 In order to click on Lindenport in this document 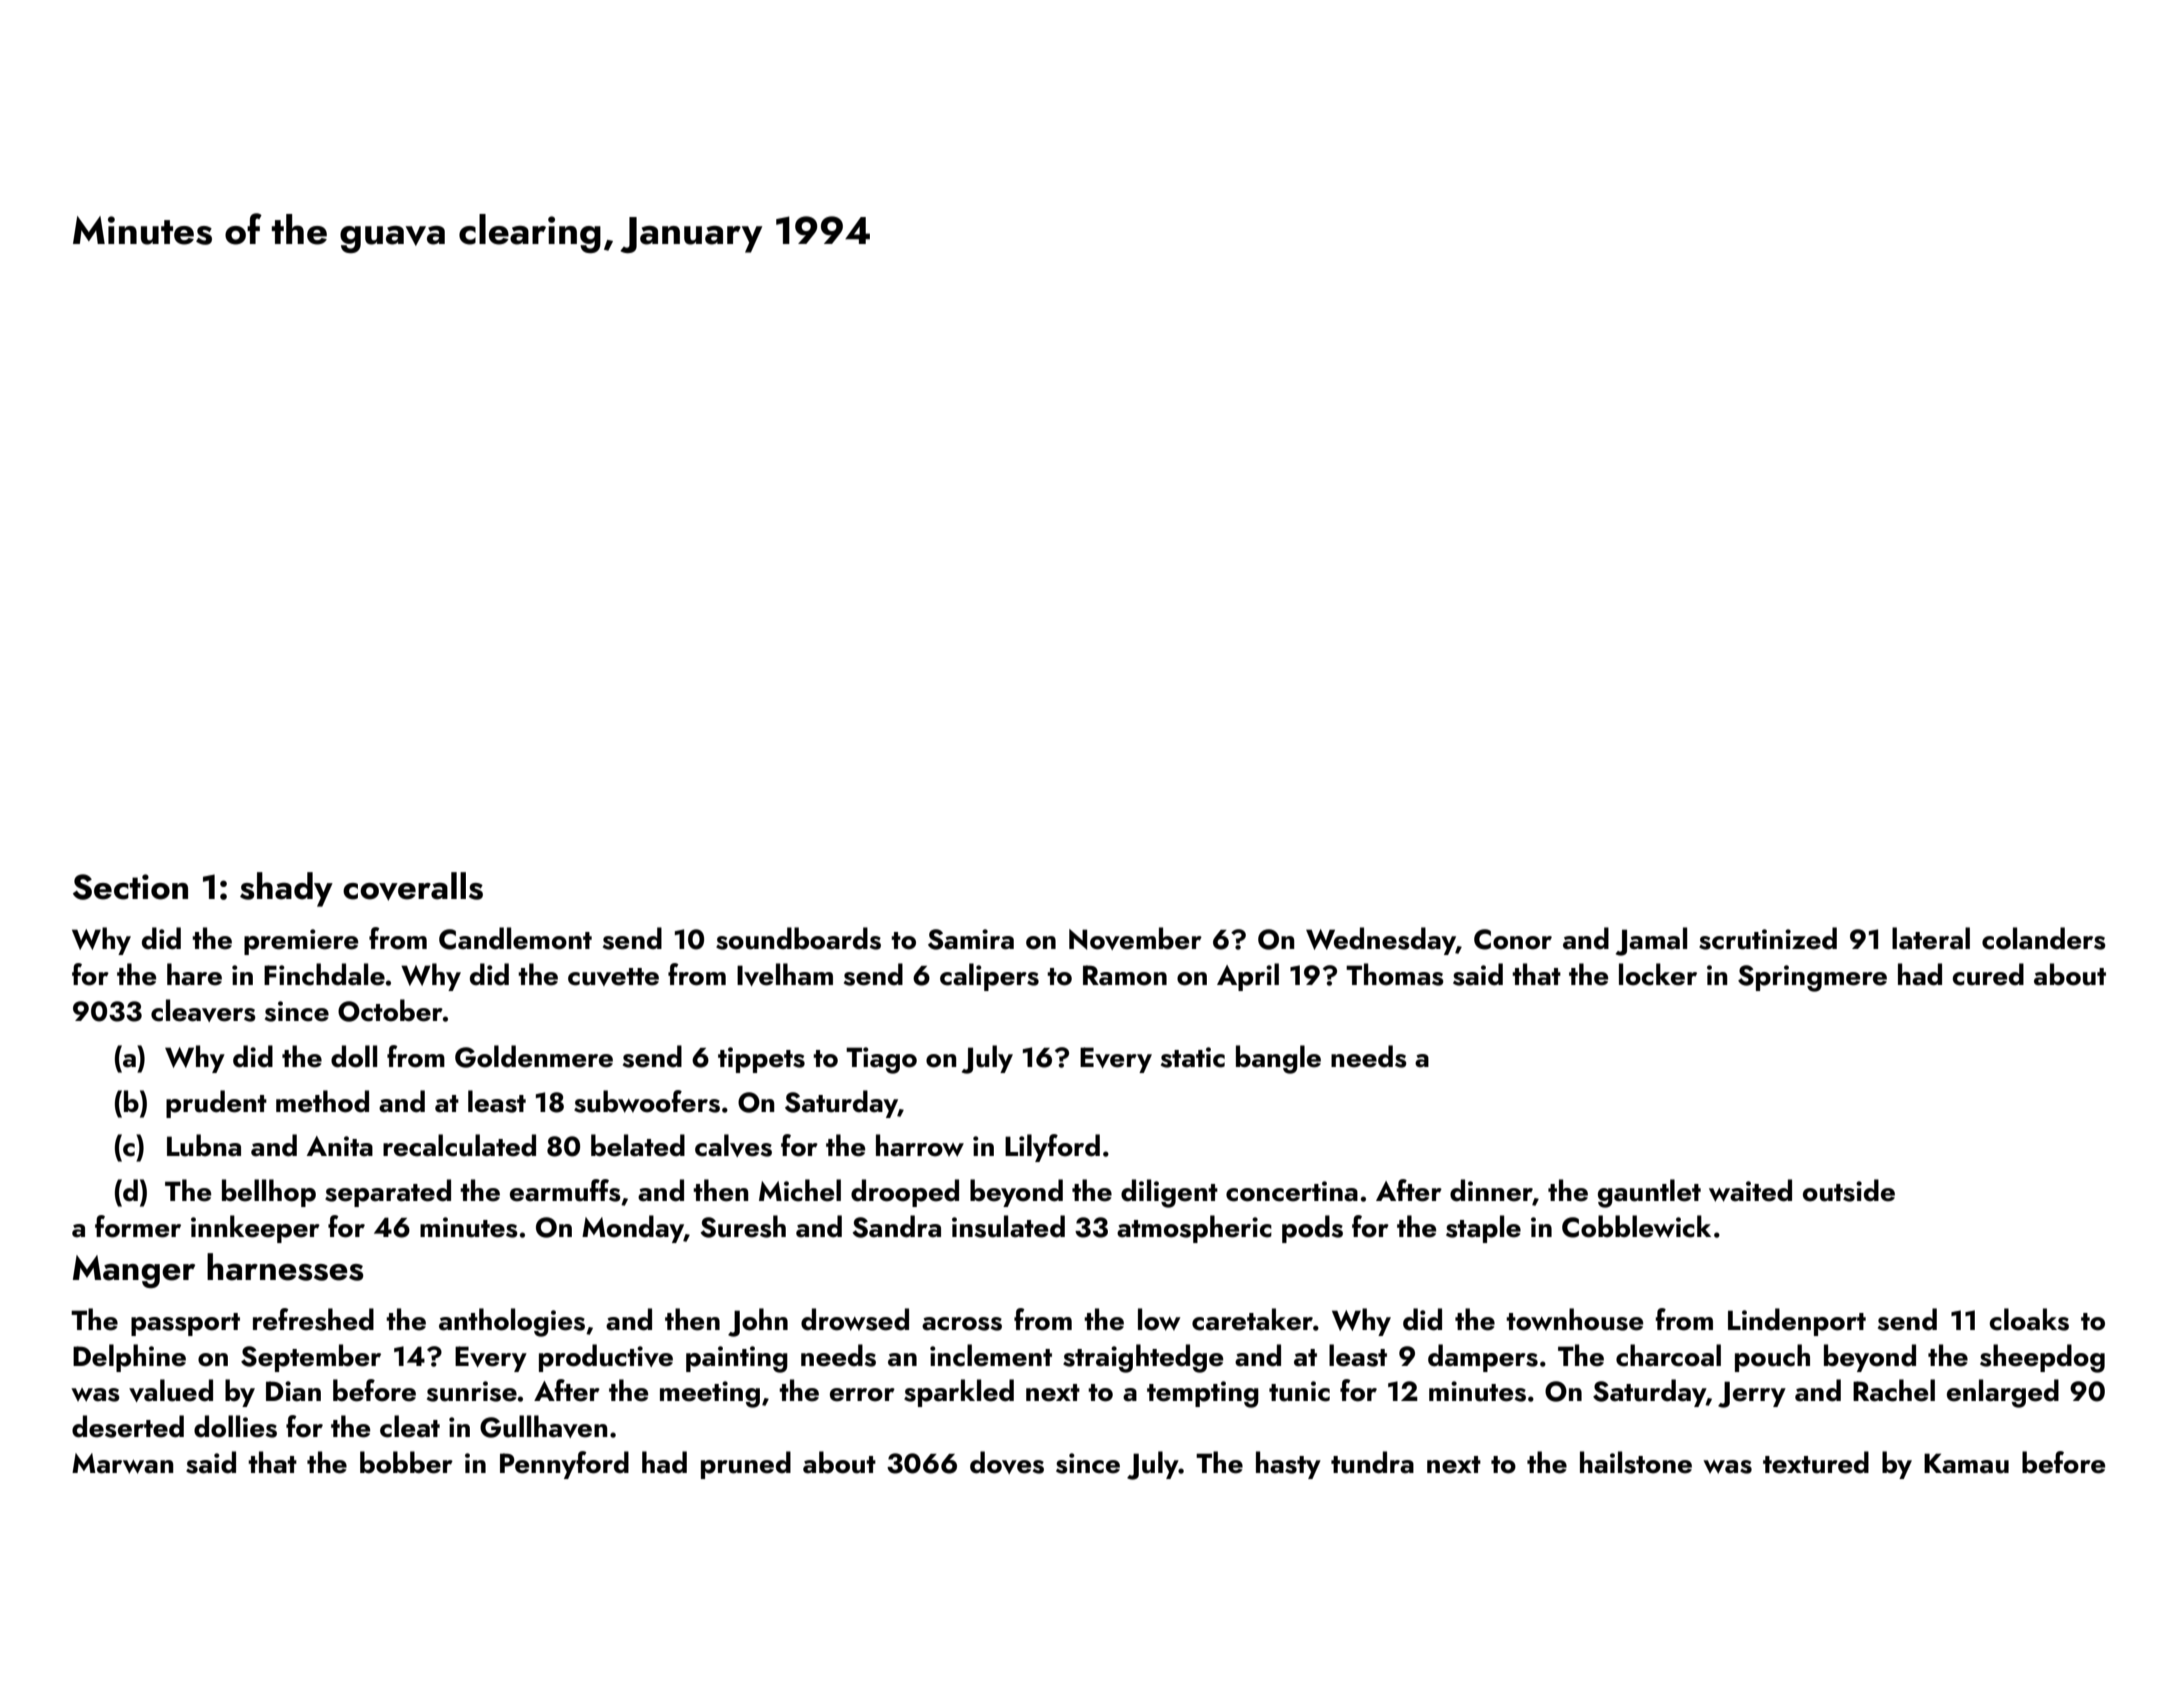, I will do `click(1797, 1322)`.
